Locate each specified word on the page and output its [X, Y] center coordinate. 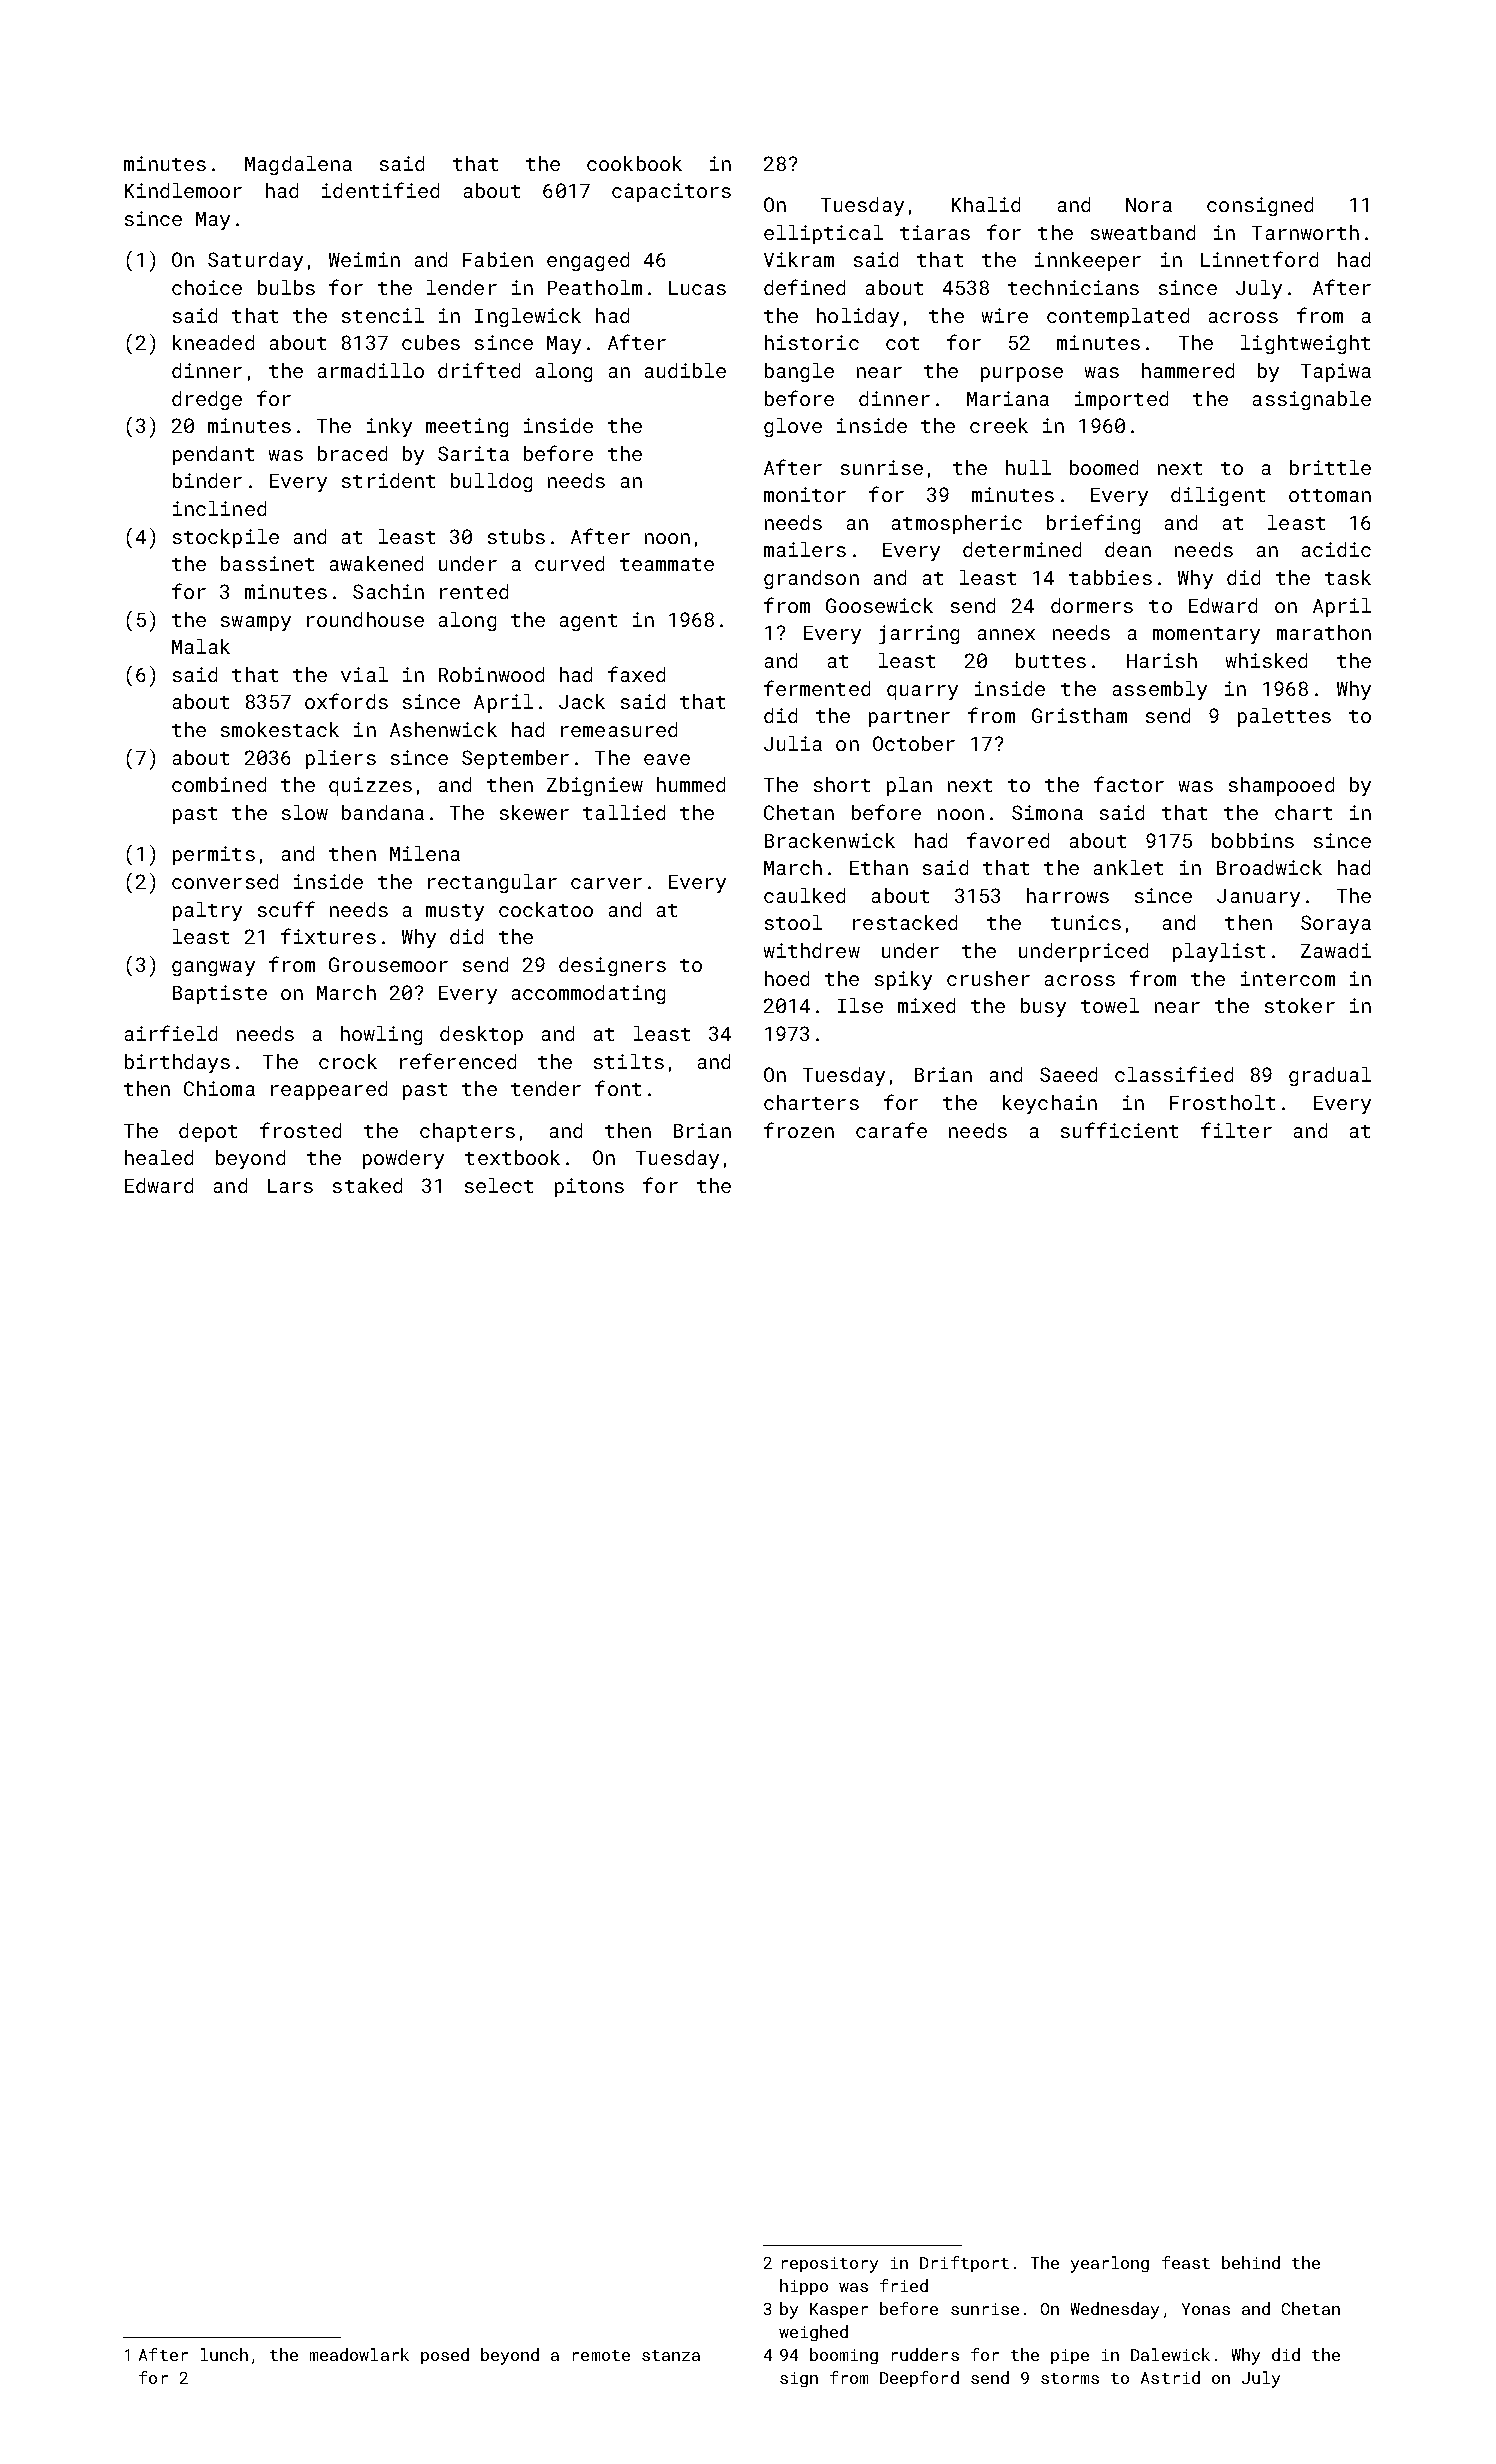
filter [1236, 1130]
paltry [207, 911]
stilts [629, 1061]
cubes [431, 342]
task [1348, 577]
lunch [224, 2354]
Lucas [697, 288]
